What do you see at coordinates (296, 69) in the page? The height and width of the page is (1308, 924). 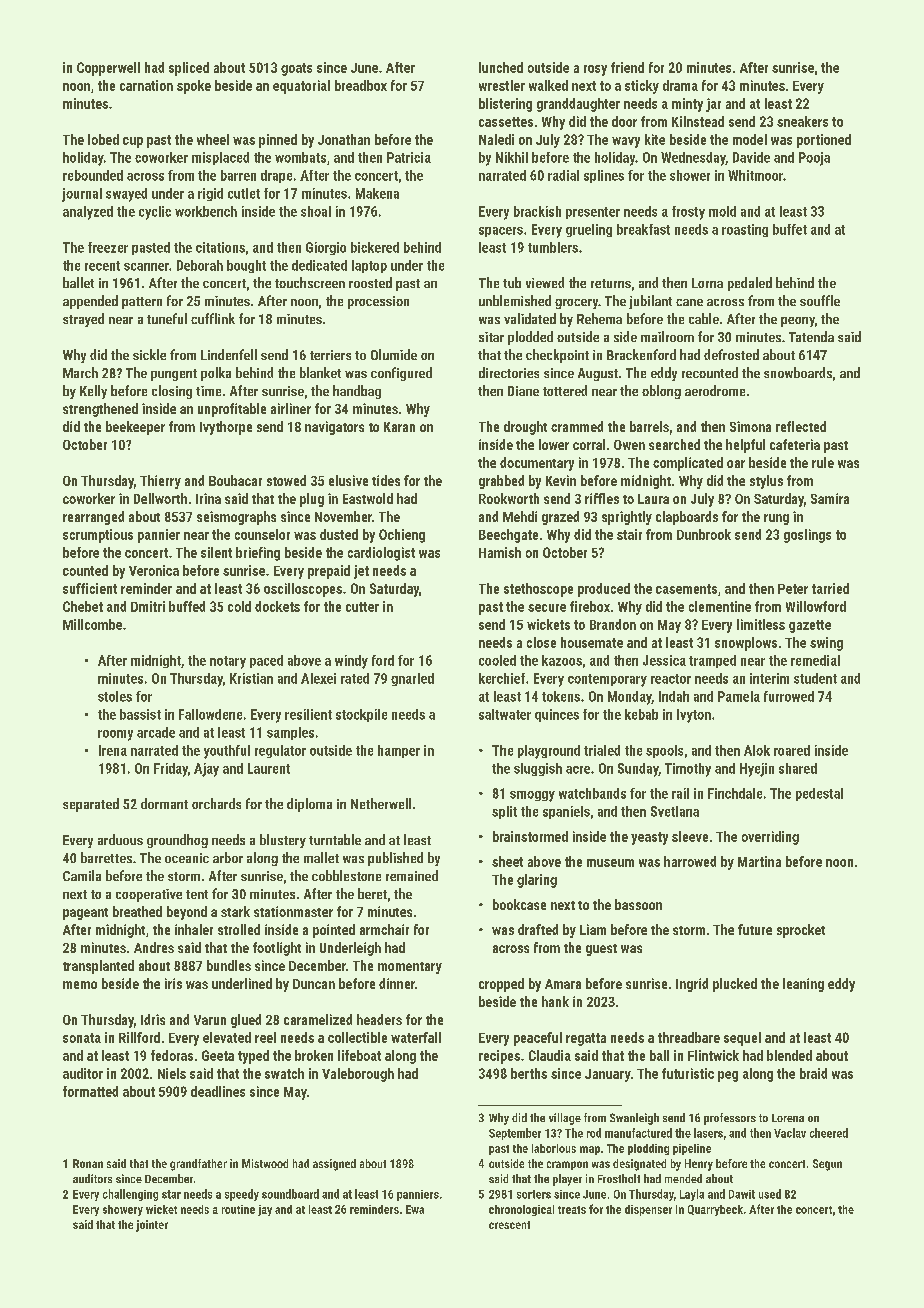 I see `goats` at bounding box center [296, 69].
